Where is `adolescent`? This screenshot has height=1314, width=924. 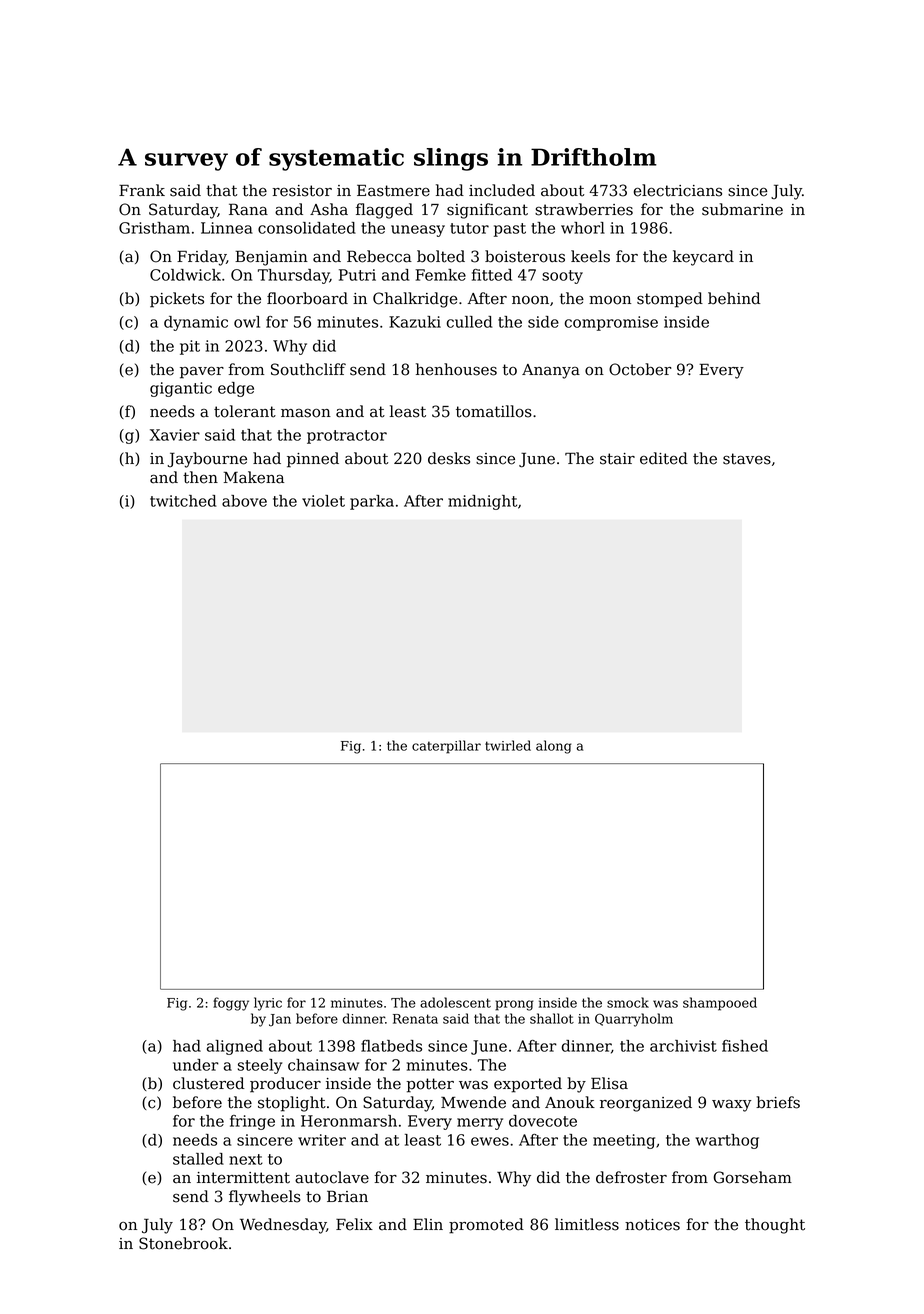
adolescent is located at coordinates (455, 1002).
